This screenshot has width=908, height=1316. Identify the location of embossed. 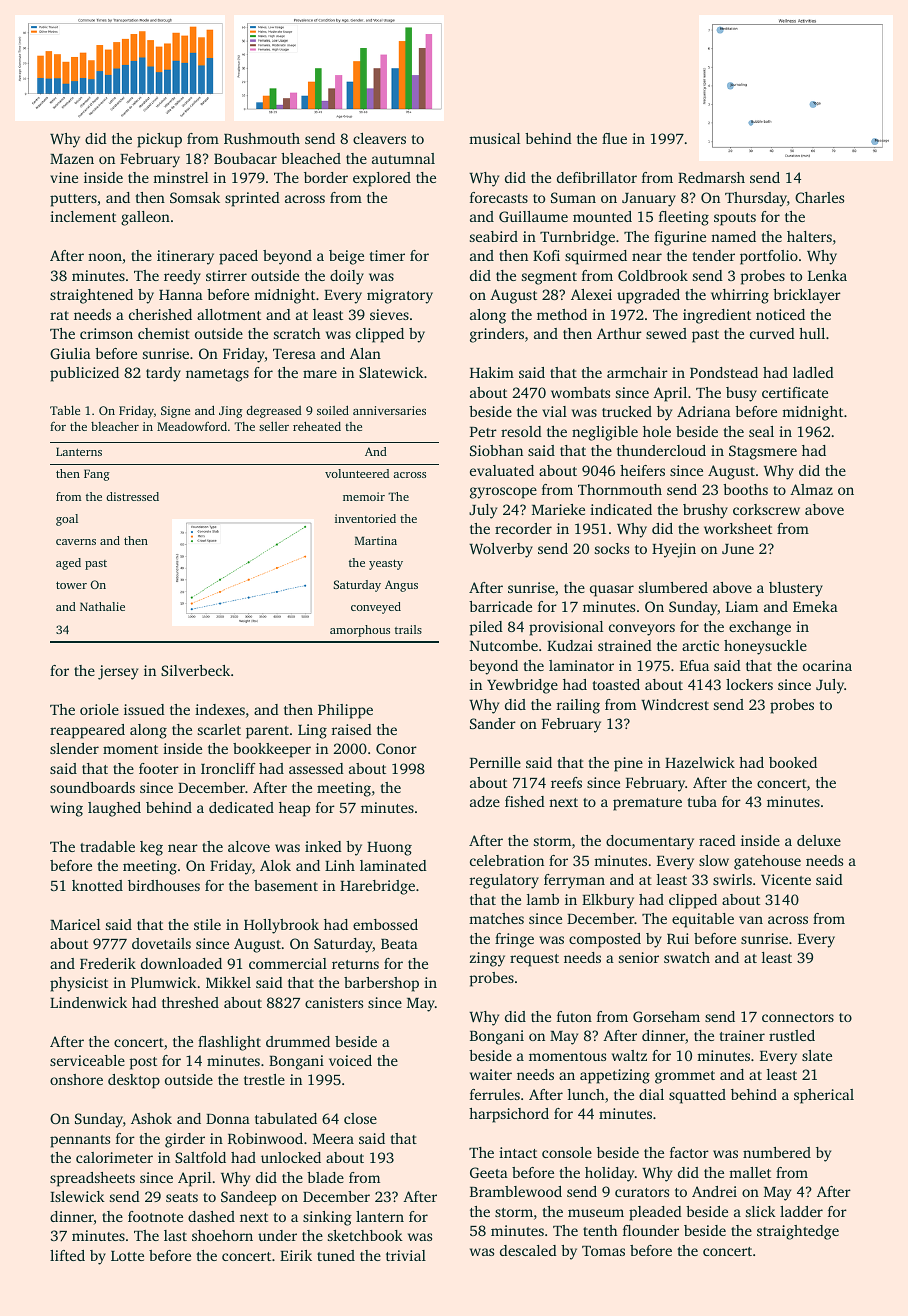
(385, 924).
